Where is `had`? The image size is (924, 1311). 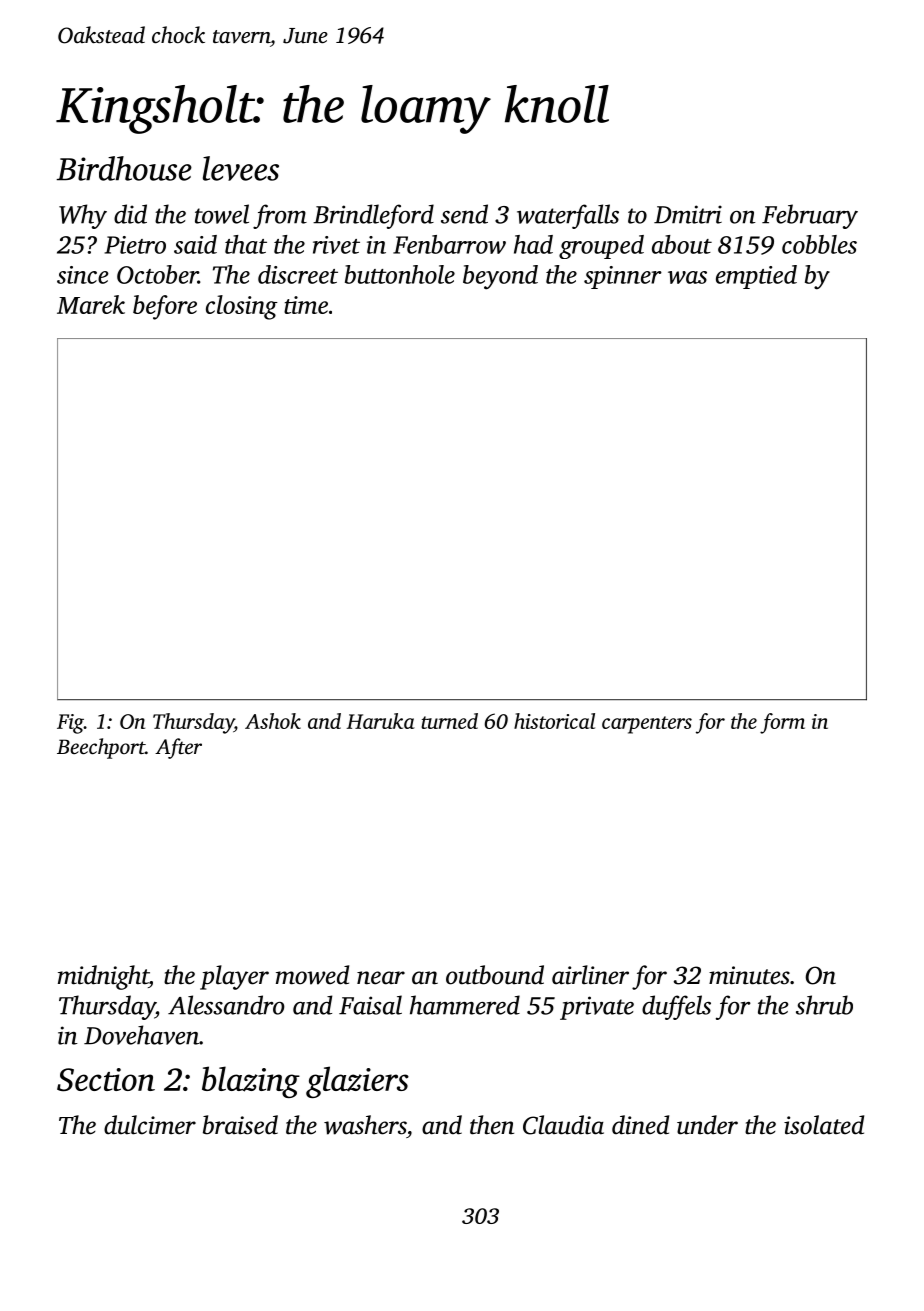
had is located at coordinates (533, 244).
